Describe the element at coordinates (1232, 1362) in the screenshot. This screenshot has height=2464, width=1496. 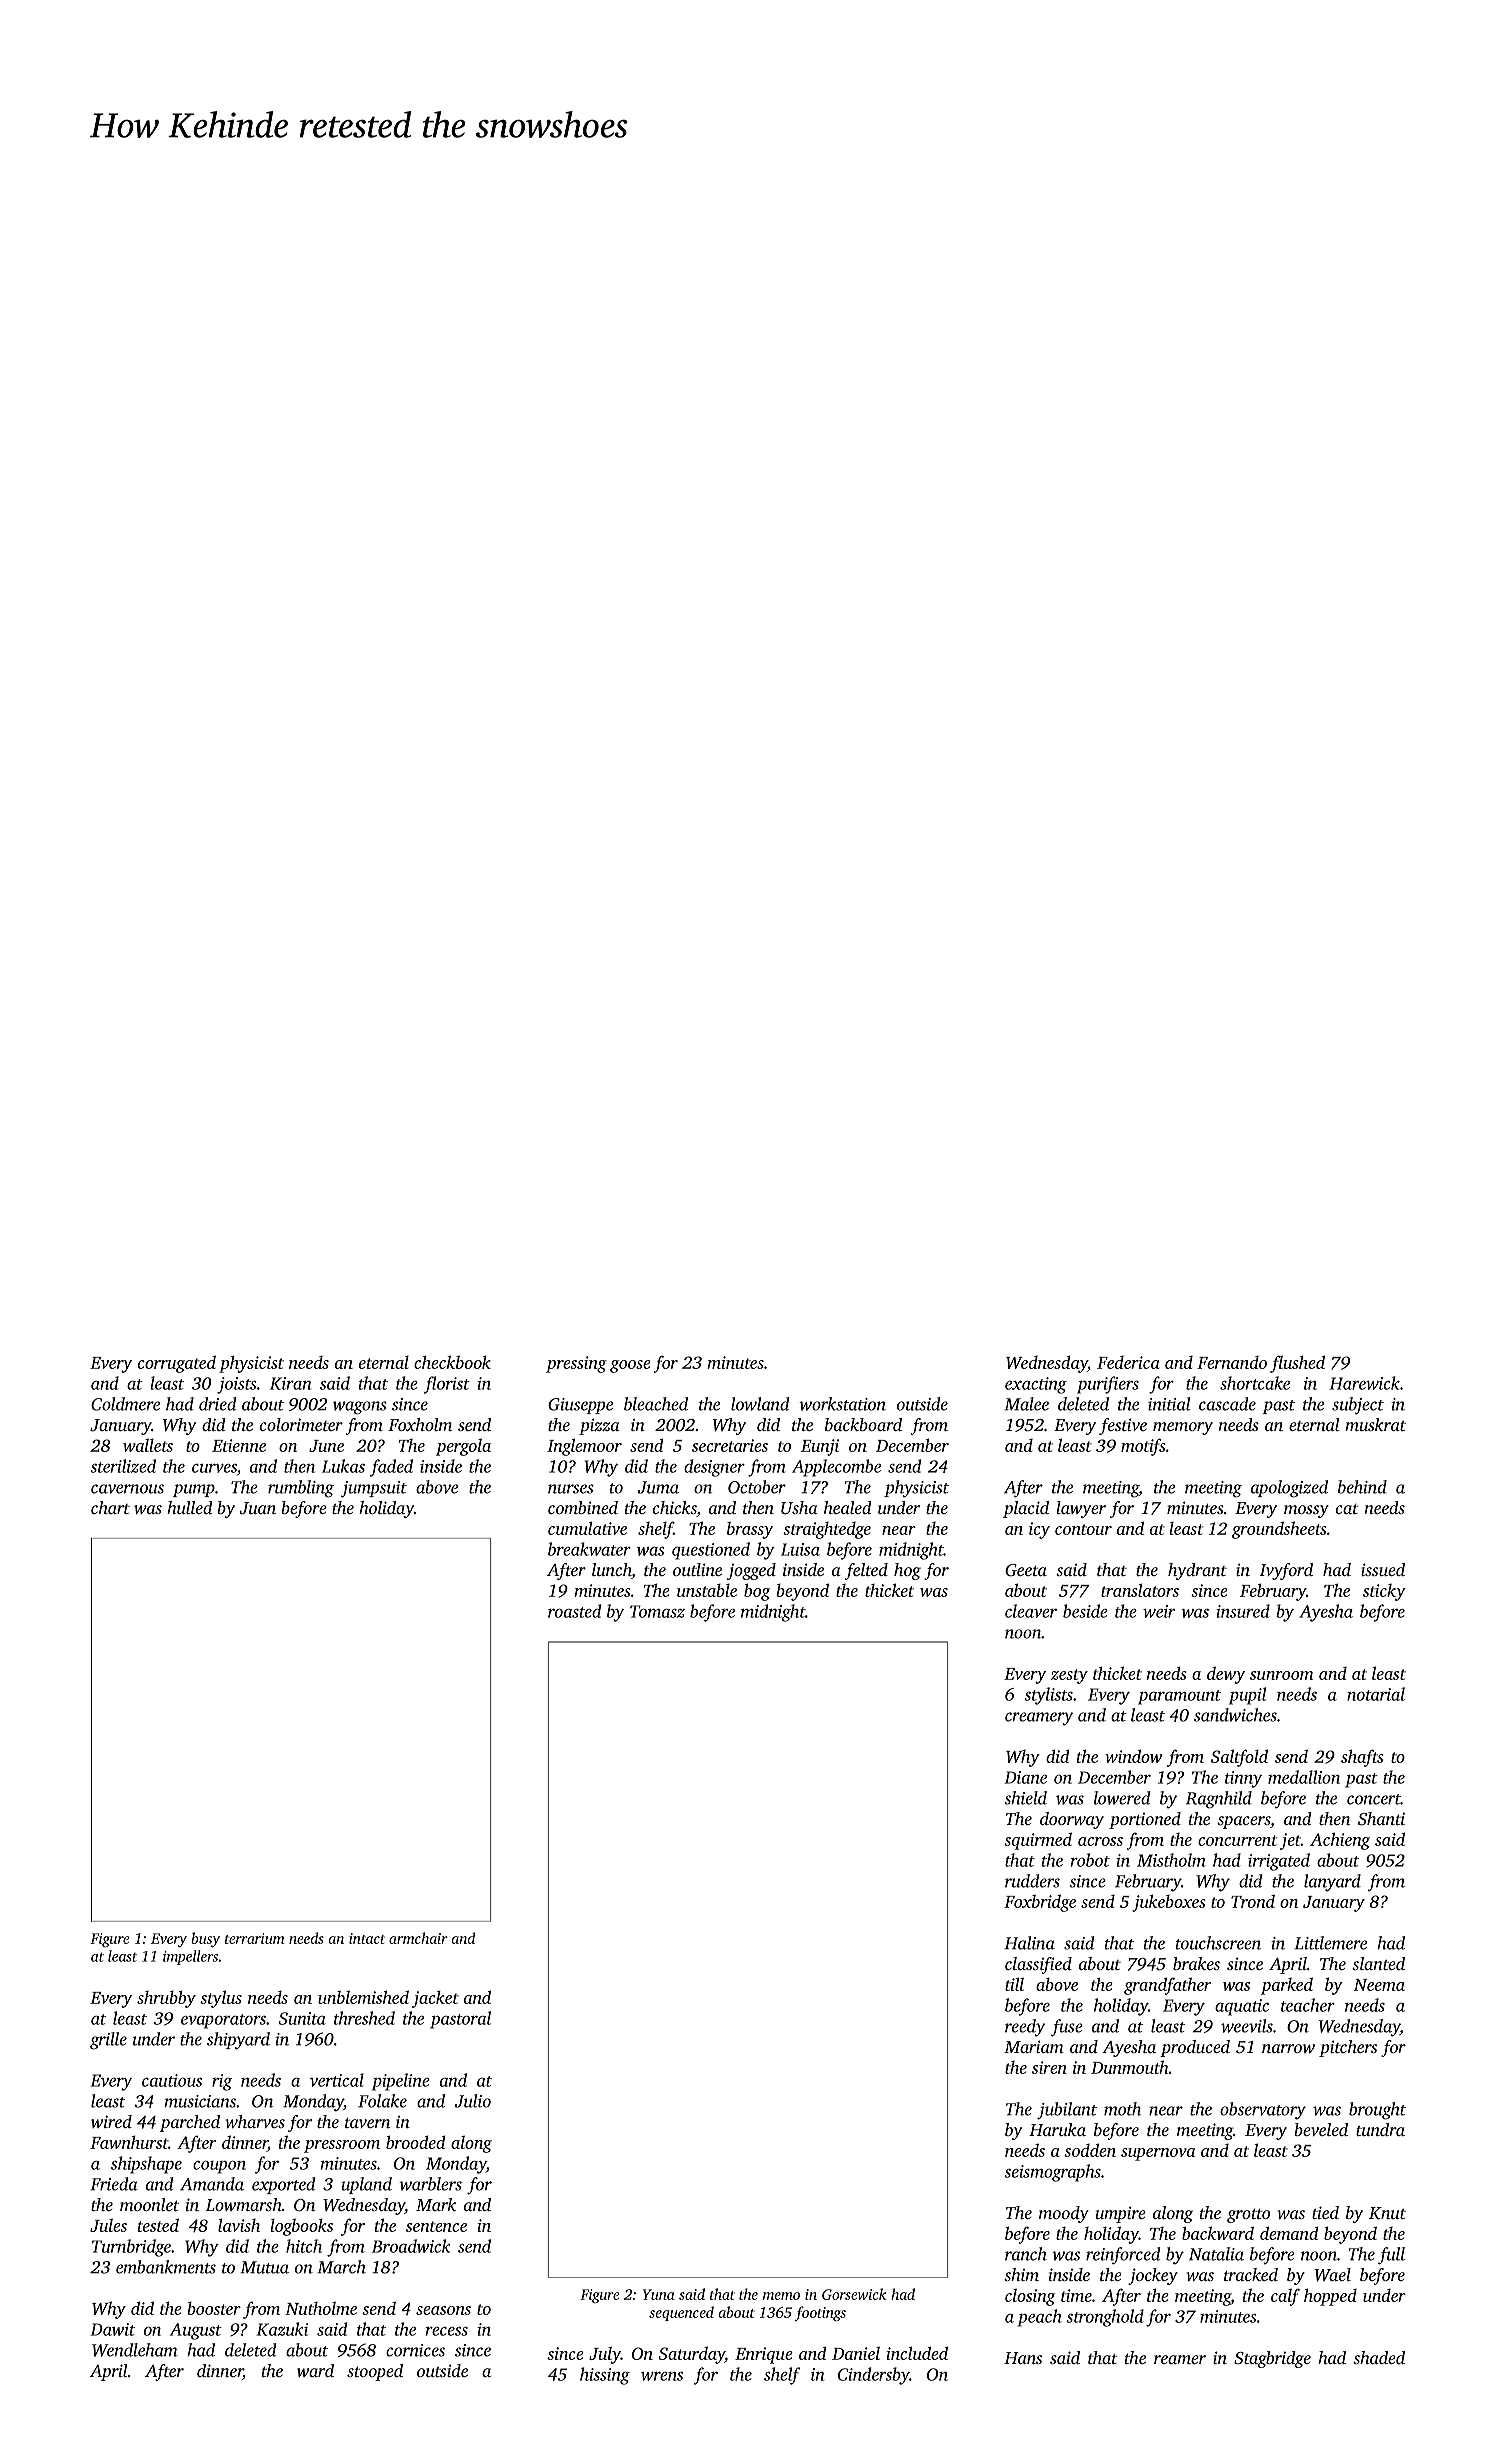
I see `Fernando` at that location.
